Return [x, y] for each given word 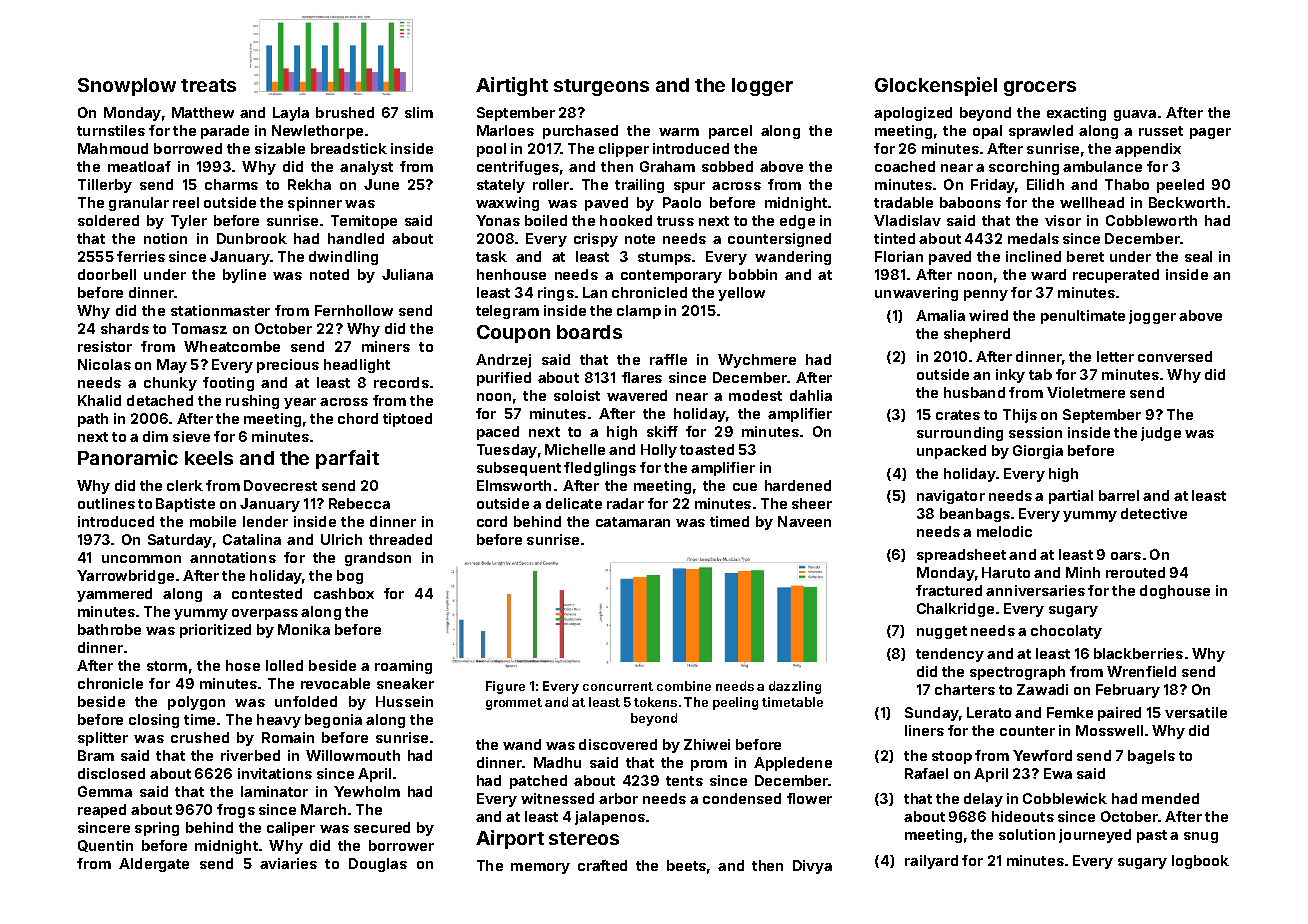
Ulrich [341, 539]
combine [684, 686]
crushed [200, 737]
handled [356, 238]
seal [1198, 256]
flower [809, 798]
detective [1154, 513]
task [491, 256]
